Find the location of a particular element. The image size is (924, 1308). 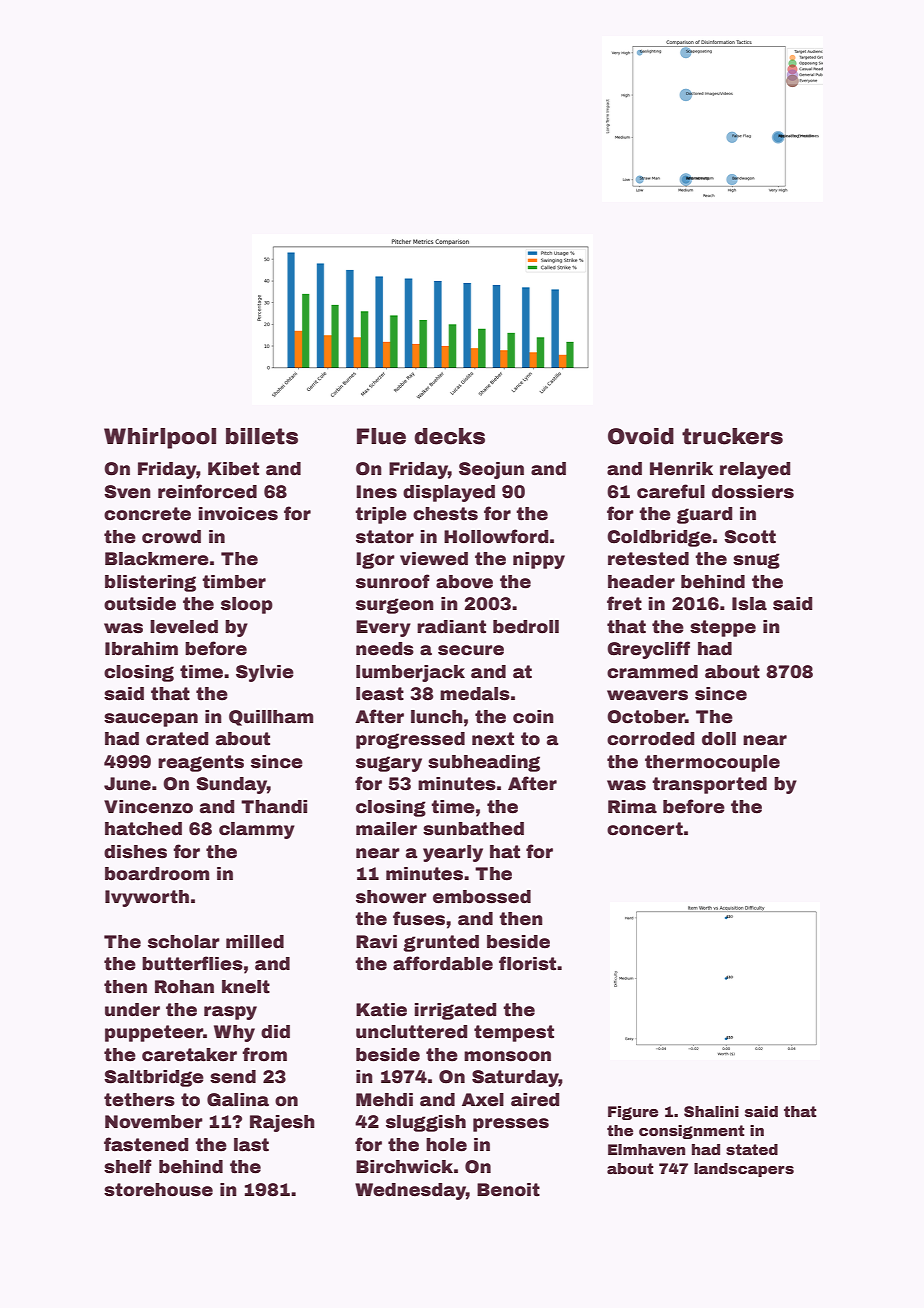

Coldbridge is located at coordinates (659, 538).
